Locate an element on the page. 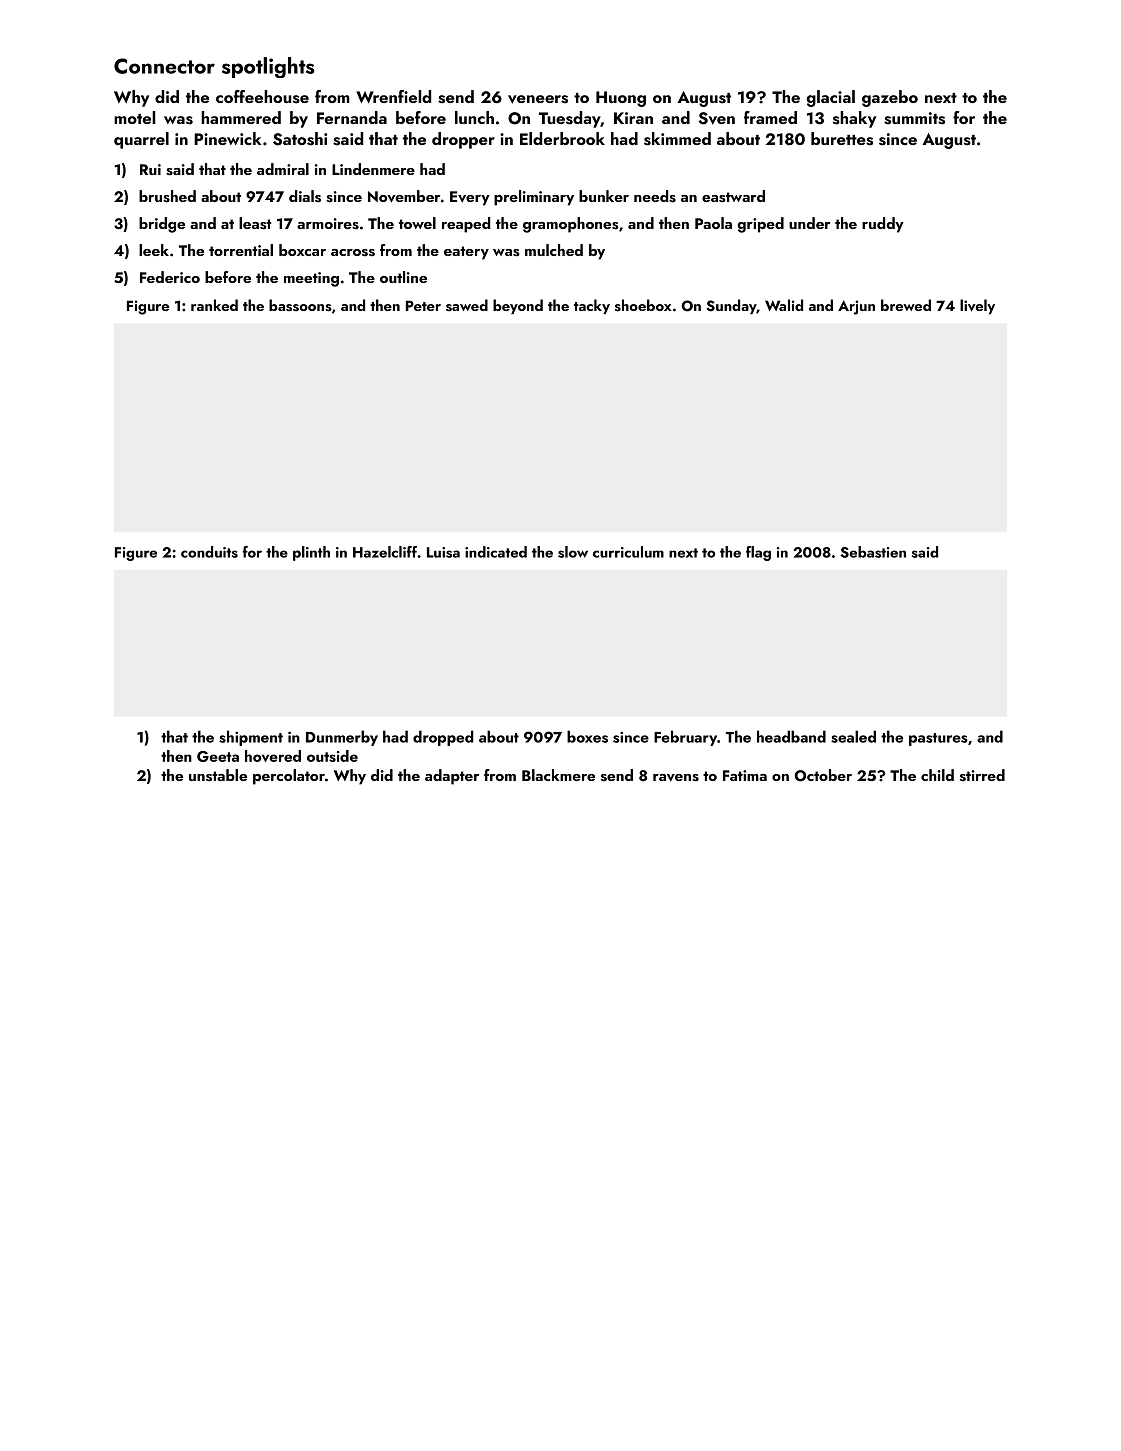  plinth is located at coordinates (311, 553).
